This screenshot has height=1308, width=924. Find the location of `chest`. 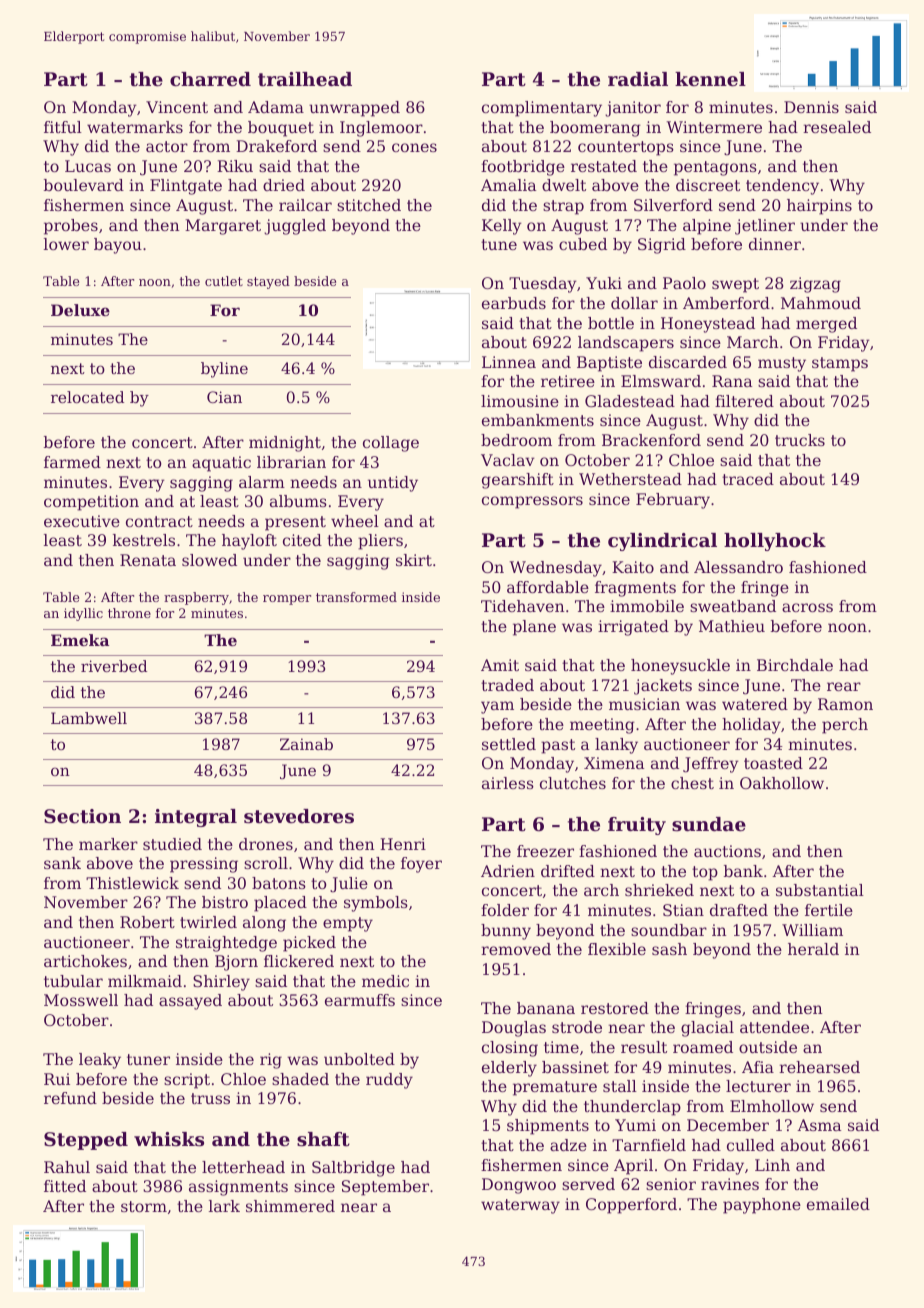

chest is located at coordinates (692, 783).
